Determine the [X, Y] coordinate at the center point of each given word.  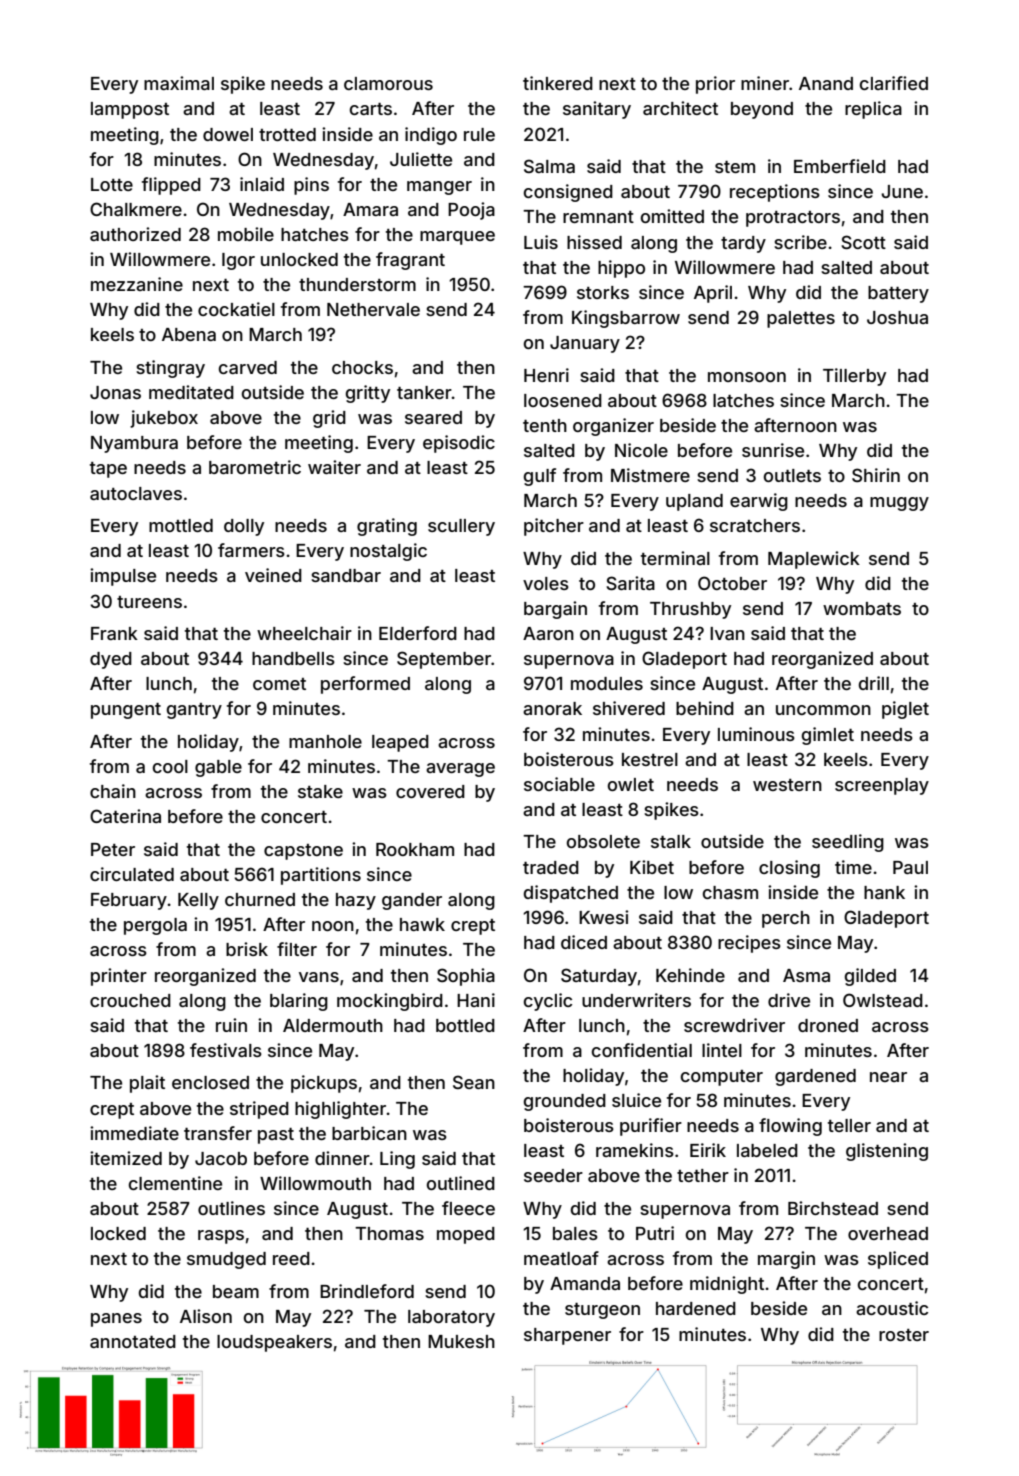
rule [479, 134]
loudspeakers [274, 1343]
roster [904, 1335]
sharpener [567, 1336]
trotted [287, 134]
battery [898, 294]
